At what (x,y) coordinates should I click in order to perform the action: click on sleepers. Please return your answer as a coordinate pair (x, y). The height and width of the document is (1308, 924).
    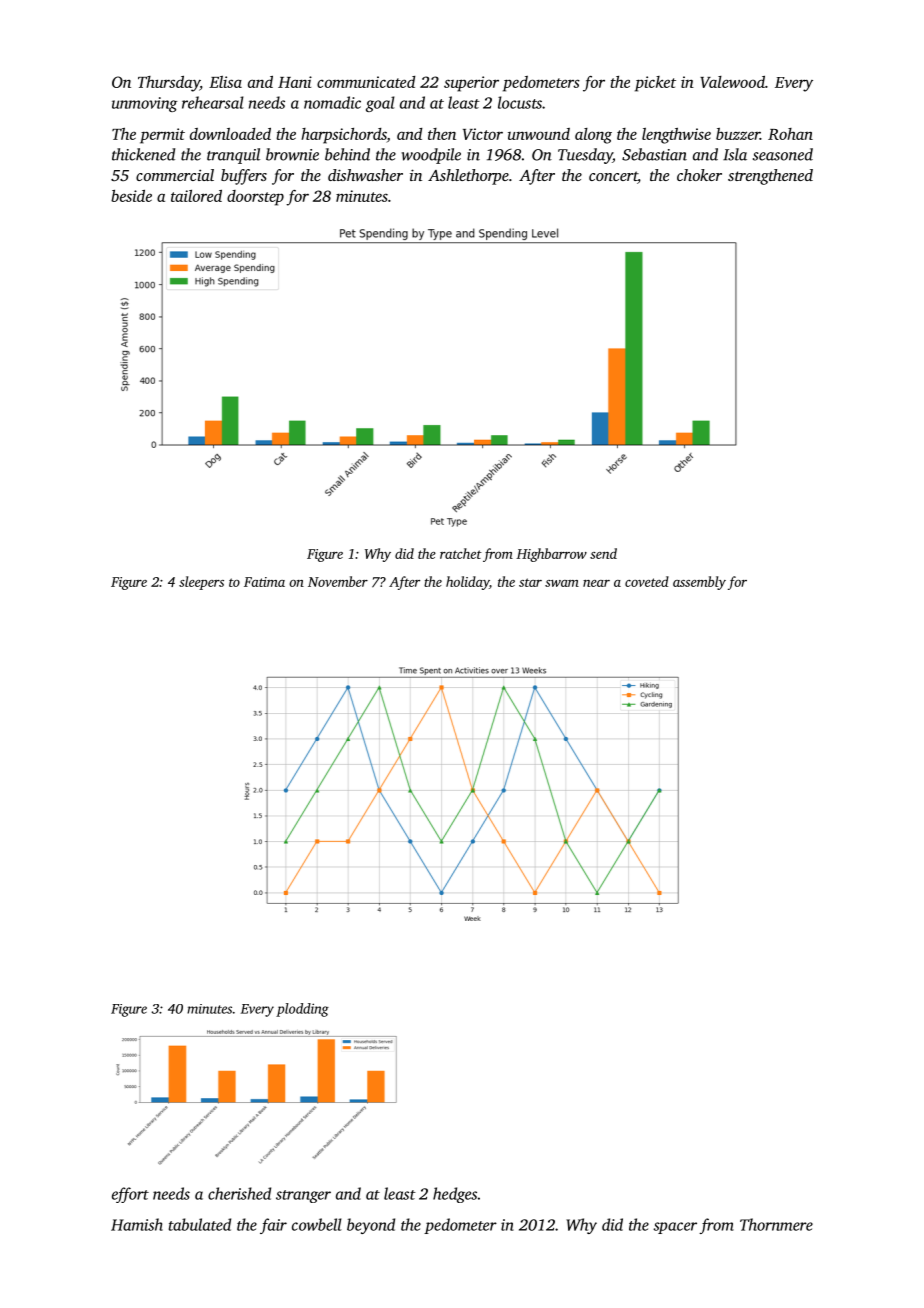
    Looking at the image, I should click on (201, 583).
